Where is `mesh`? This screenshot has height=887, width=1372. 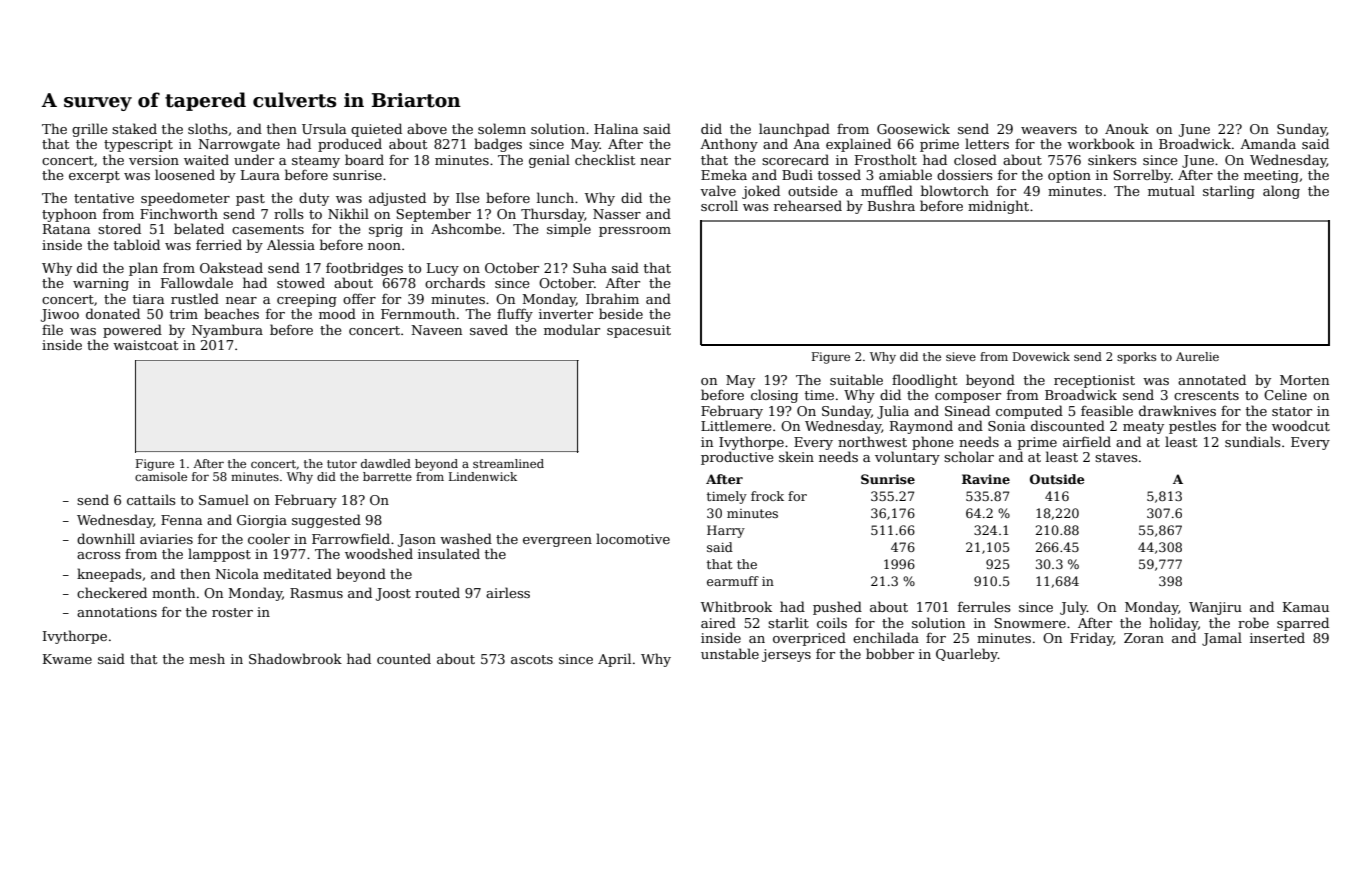 mesh is located at coordinates (207, 658).
